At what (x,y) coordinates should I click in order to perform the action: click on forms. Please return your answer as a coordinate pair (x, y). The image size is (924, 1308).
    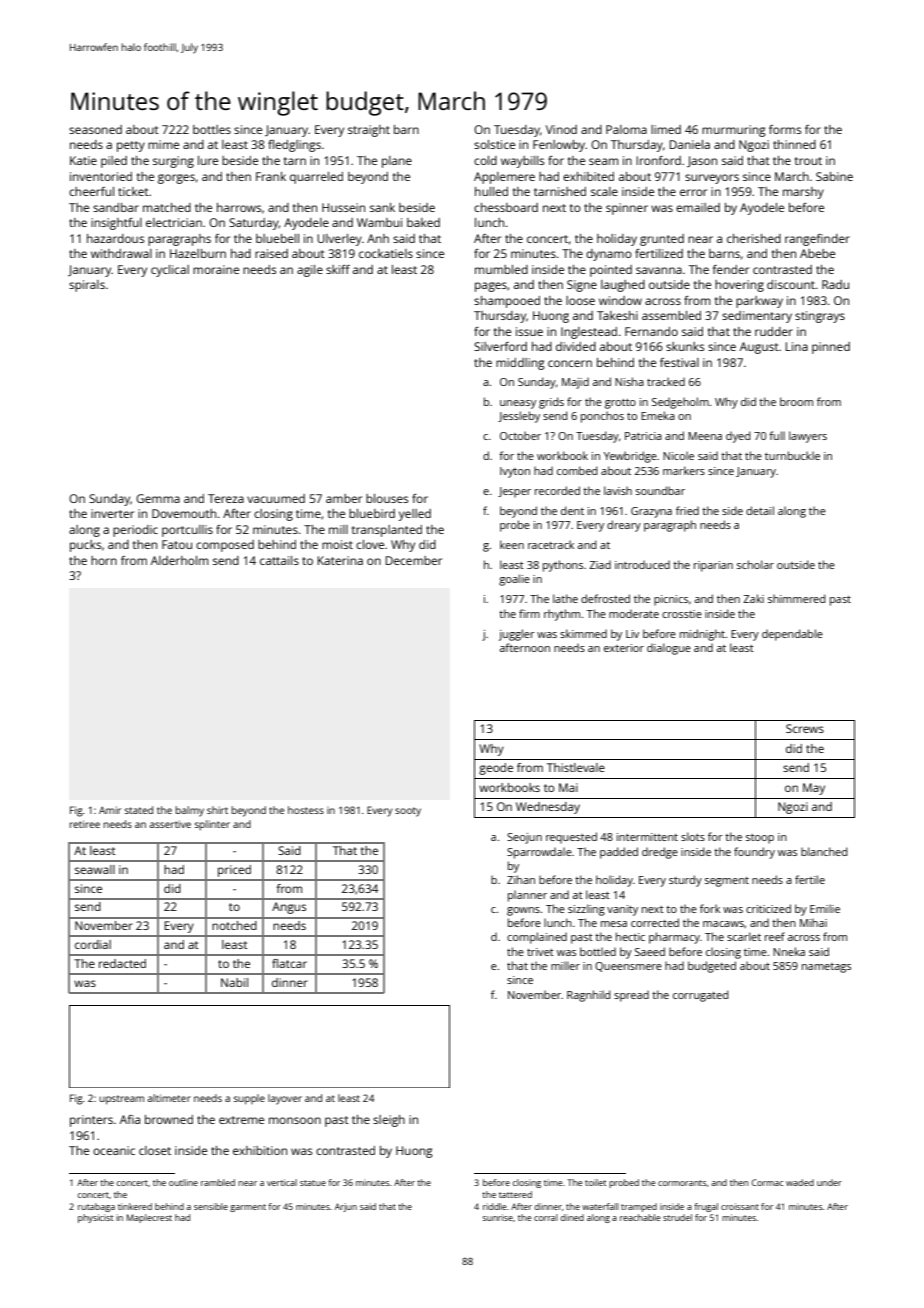
    Looking at the image, I should click on (785, 129).
